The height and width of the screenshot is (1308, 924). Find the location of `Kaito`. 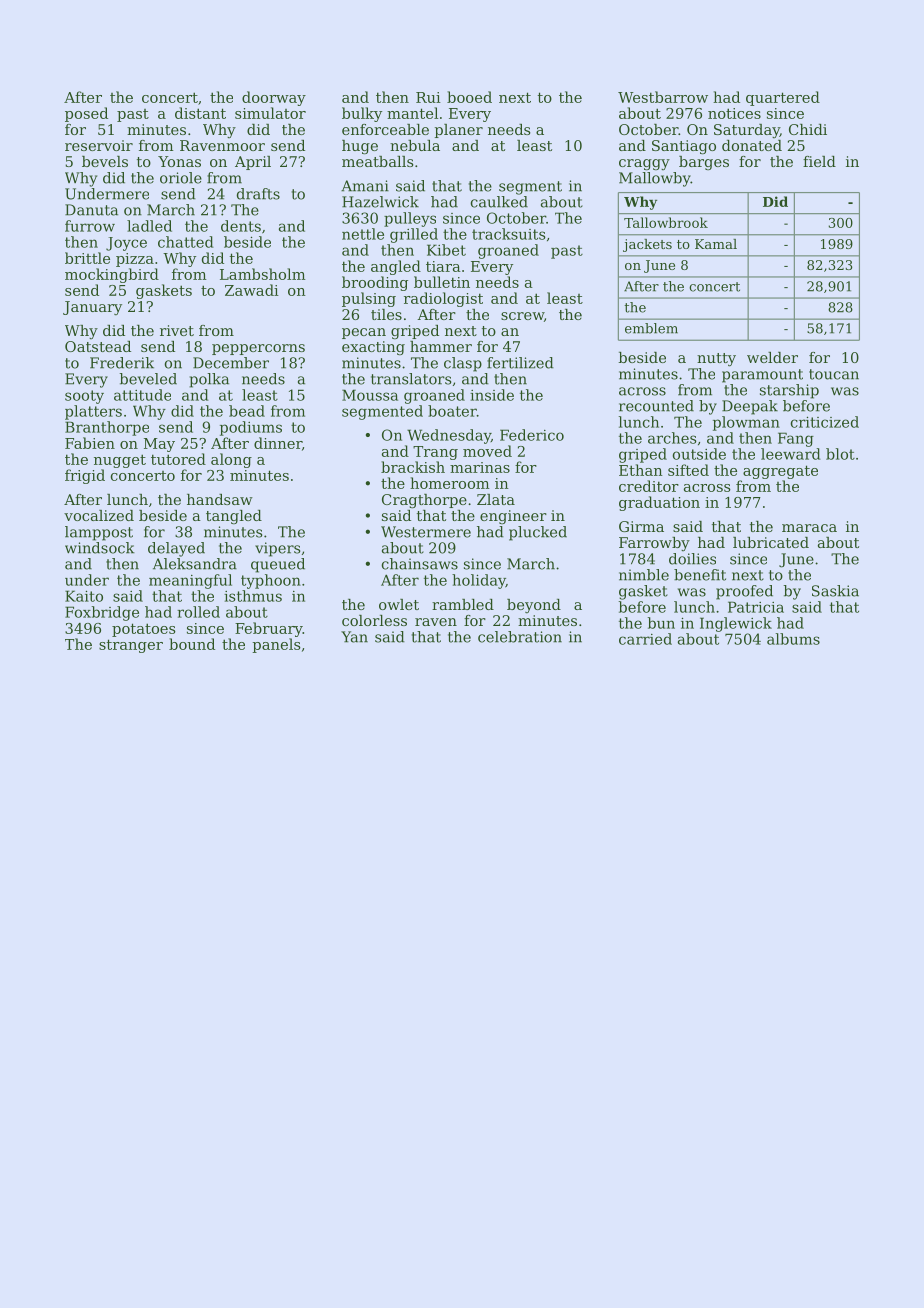

Kaito is located at coordinates (84, 596).
